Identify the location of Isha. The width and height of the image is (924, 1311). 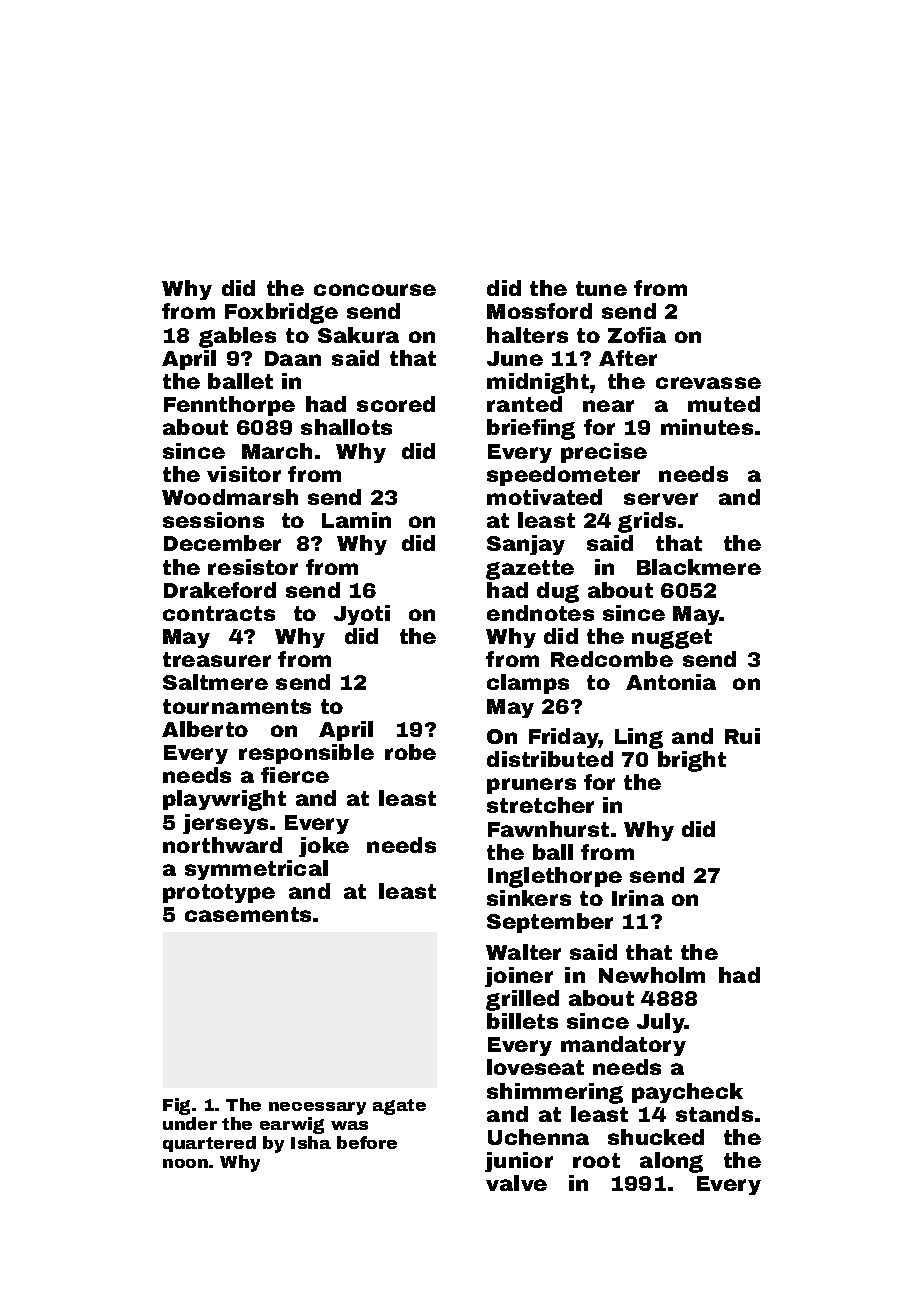
(311, 1142).
